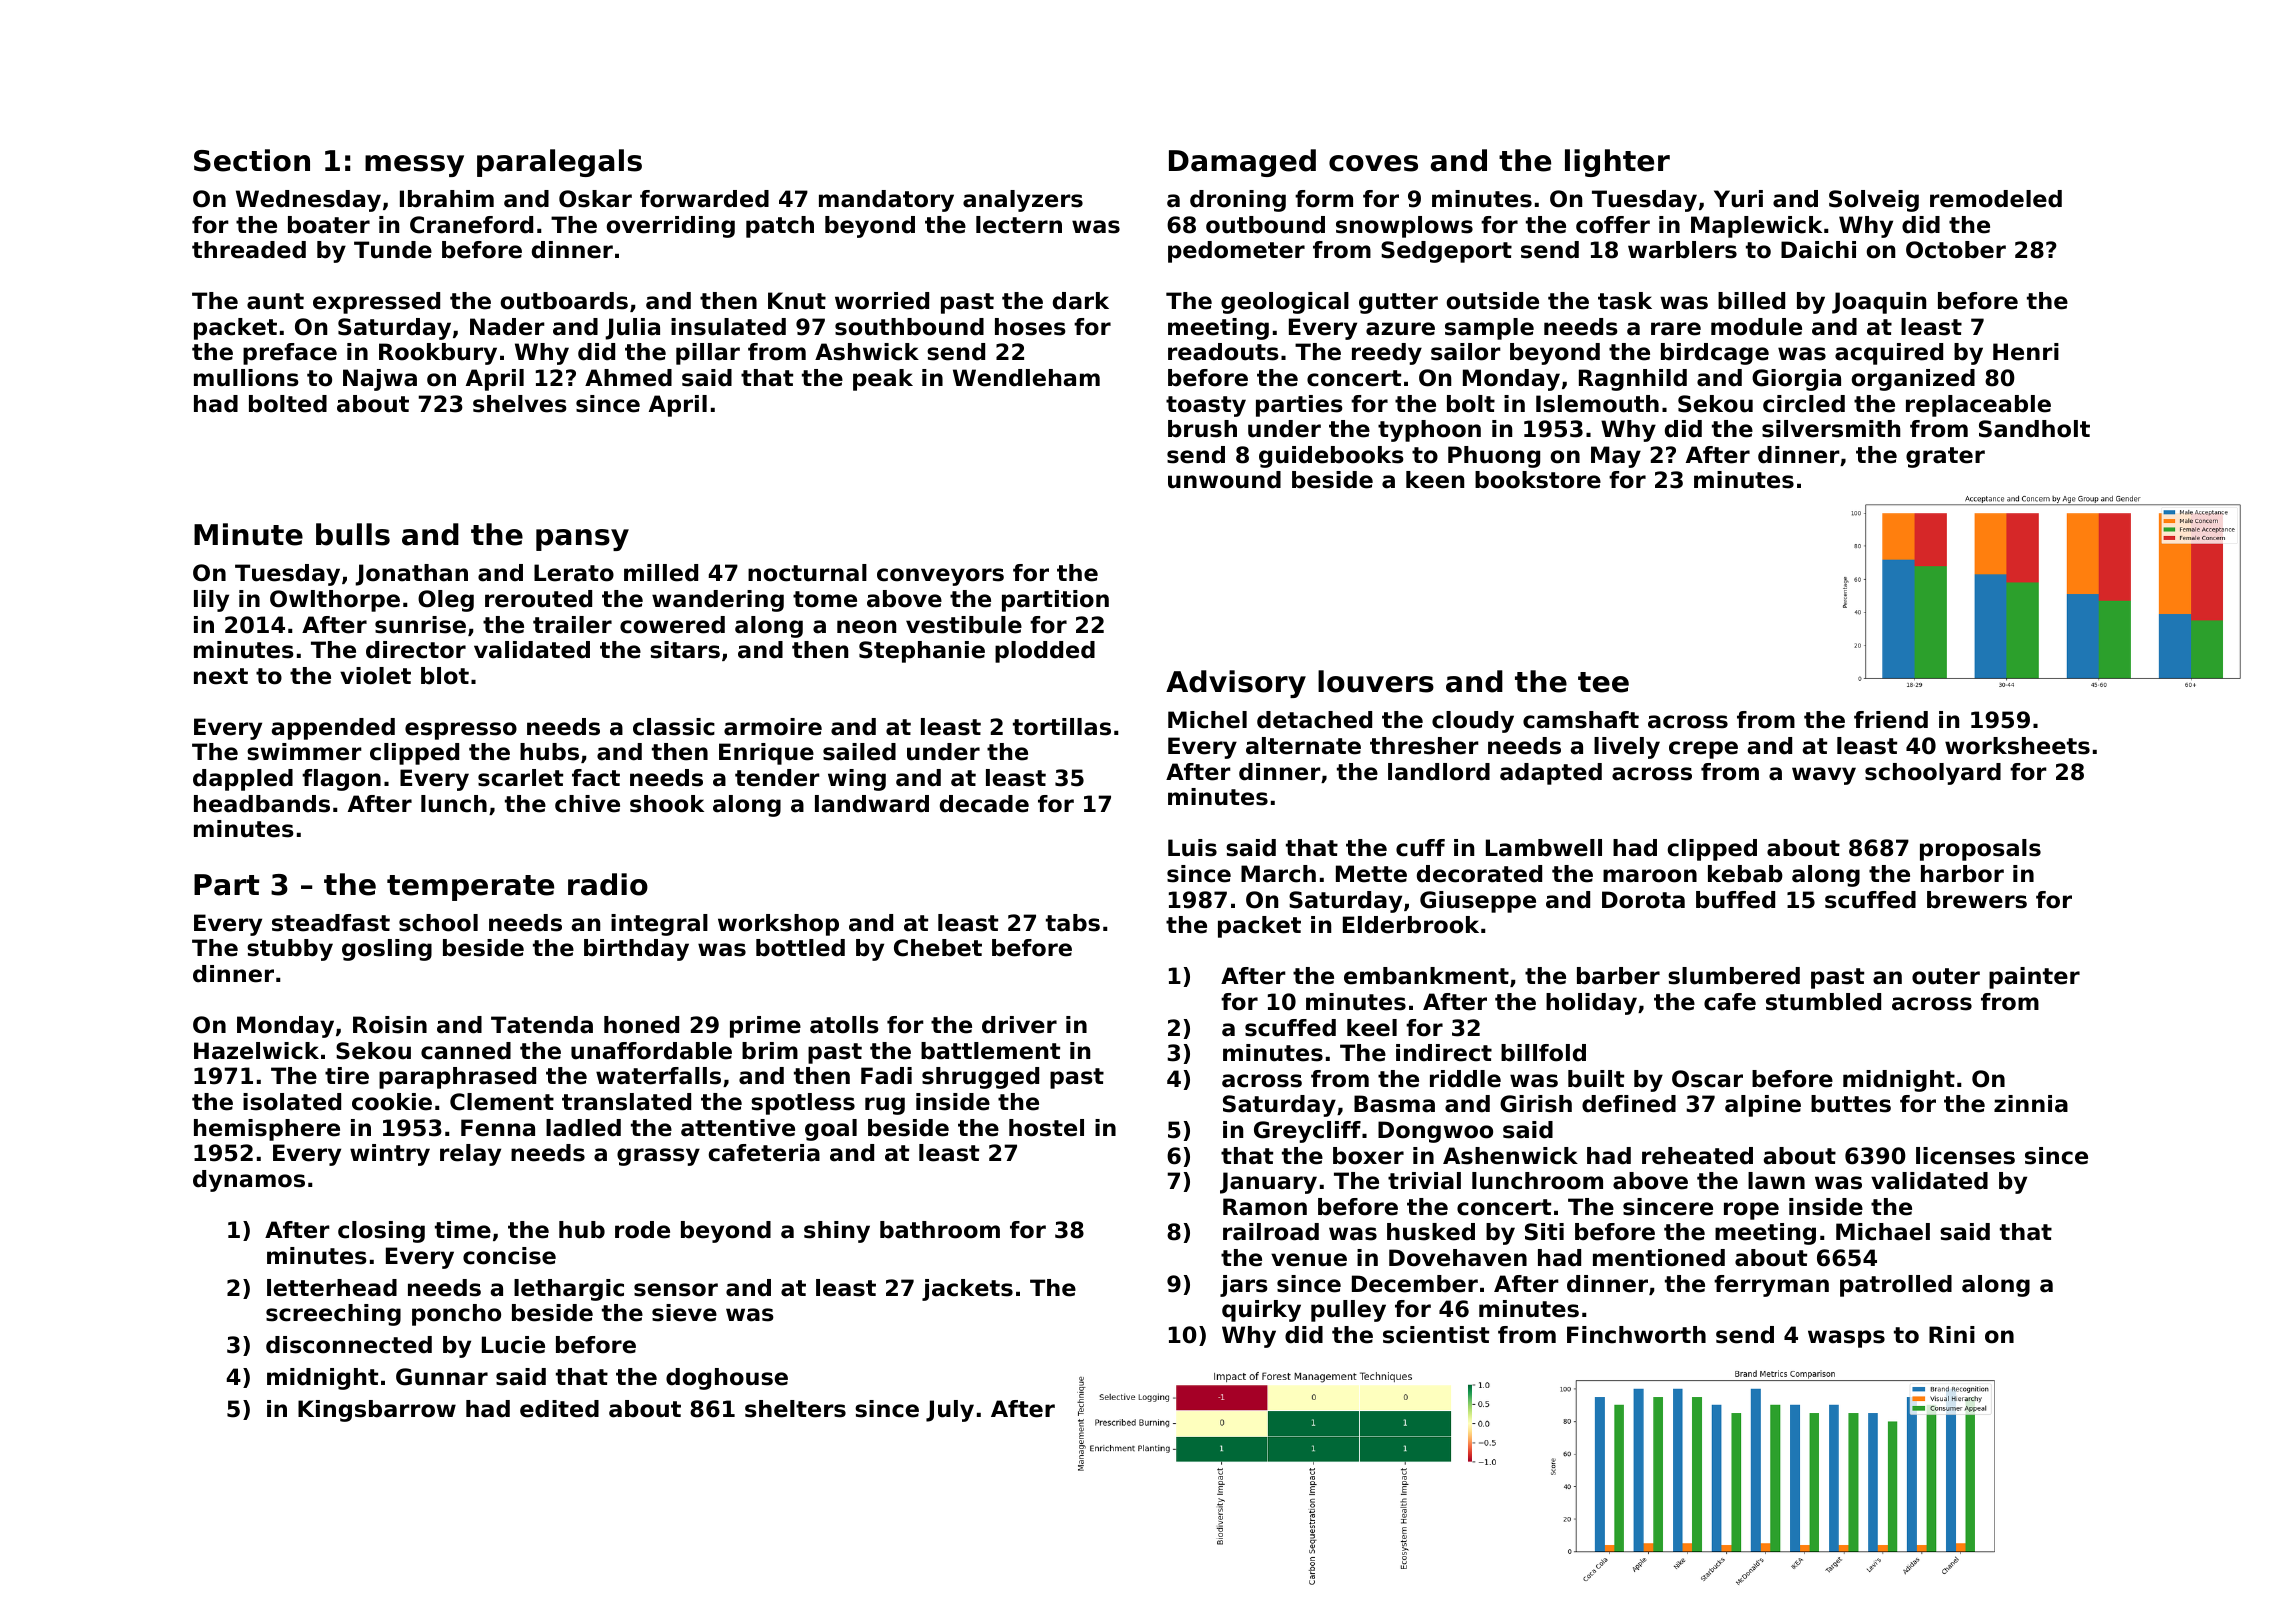  What do you see at coordinates (684, 1313) in the screenshot?
I see `sieve` at bounding box center [684, 1313].
